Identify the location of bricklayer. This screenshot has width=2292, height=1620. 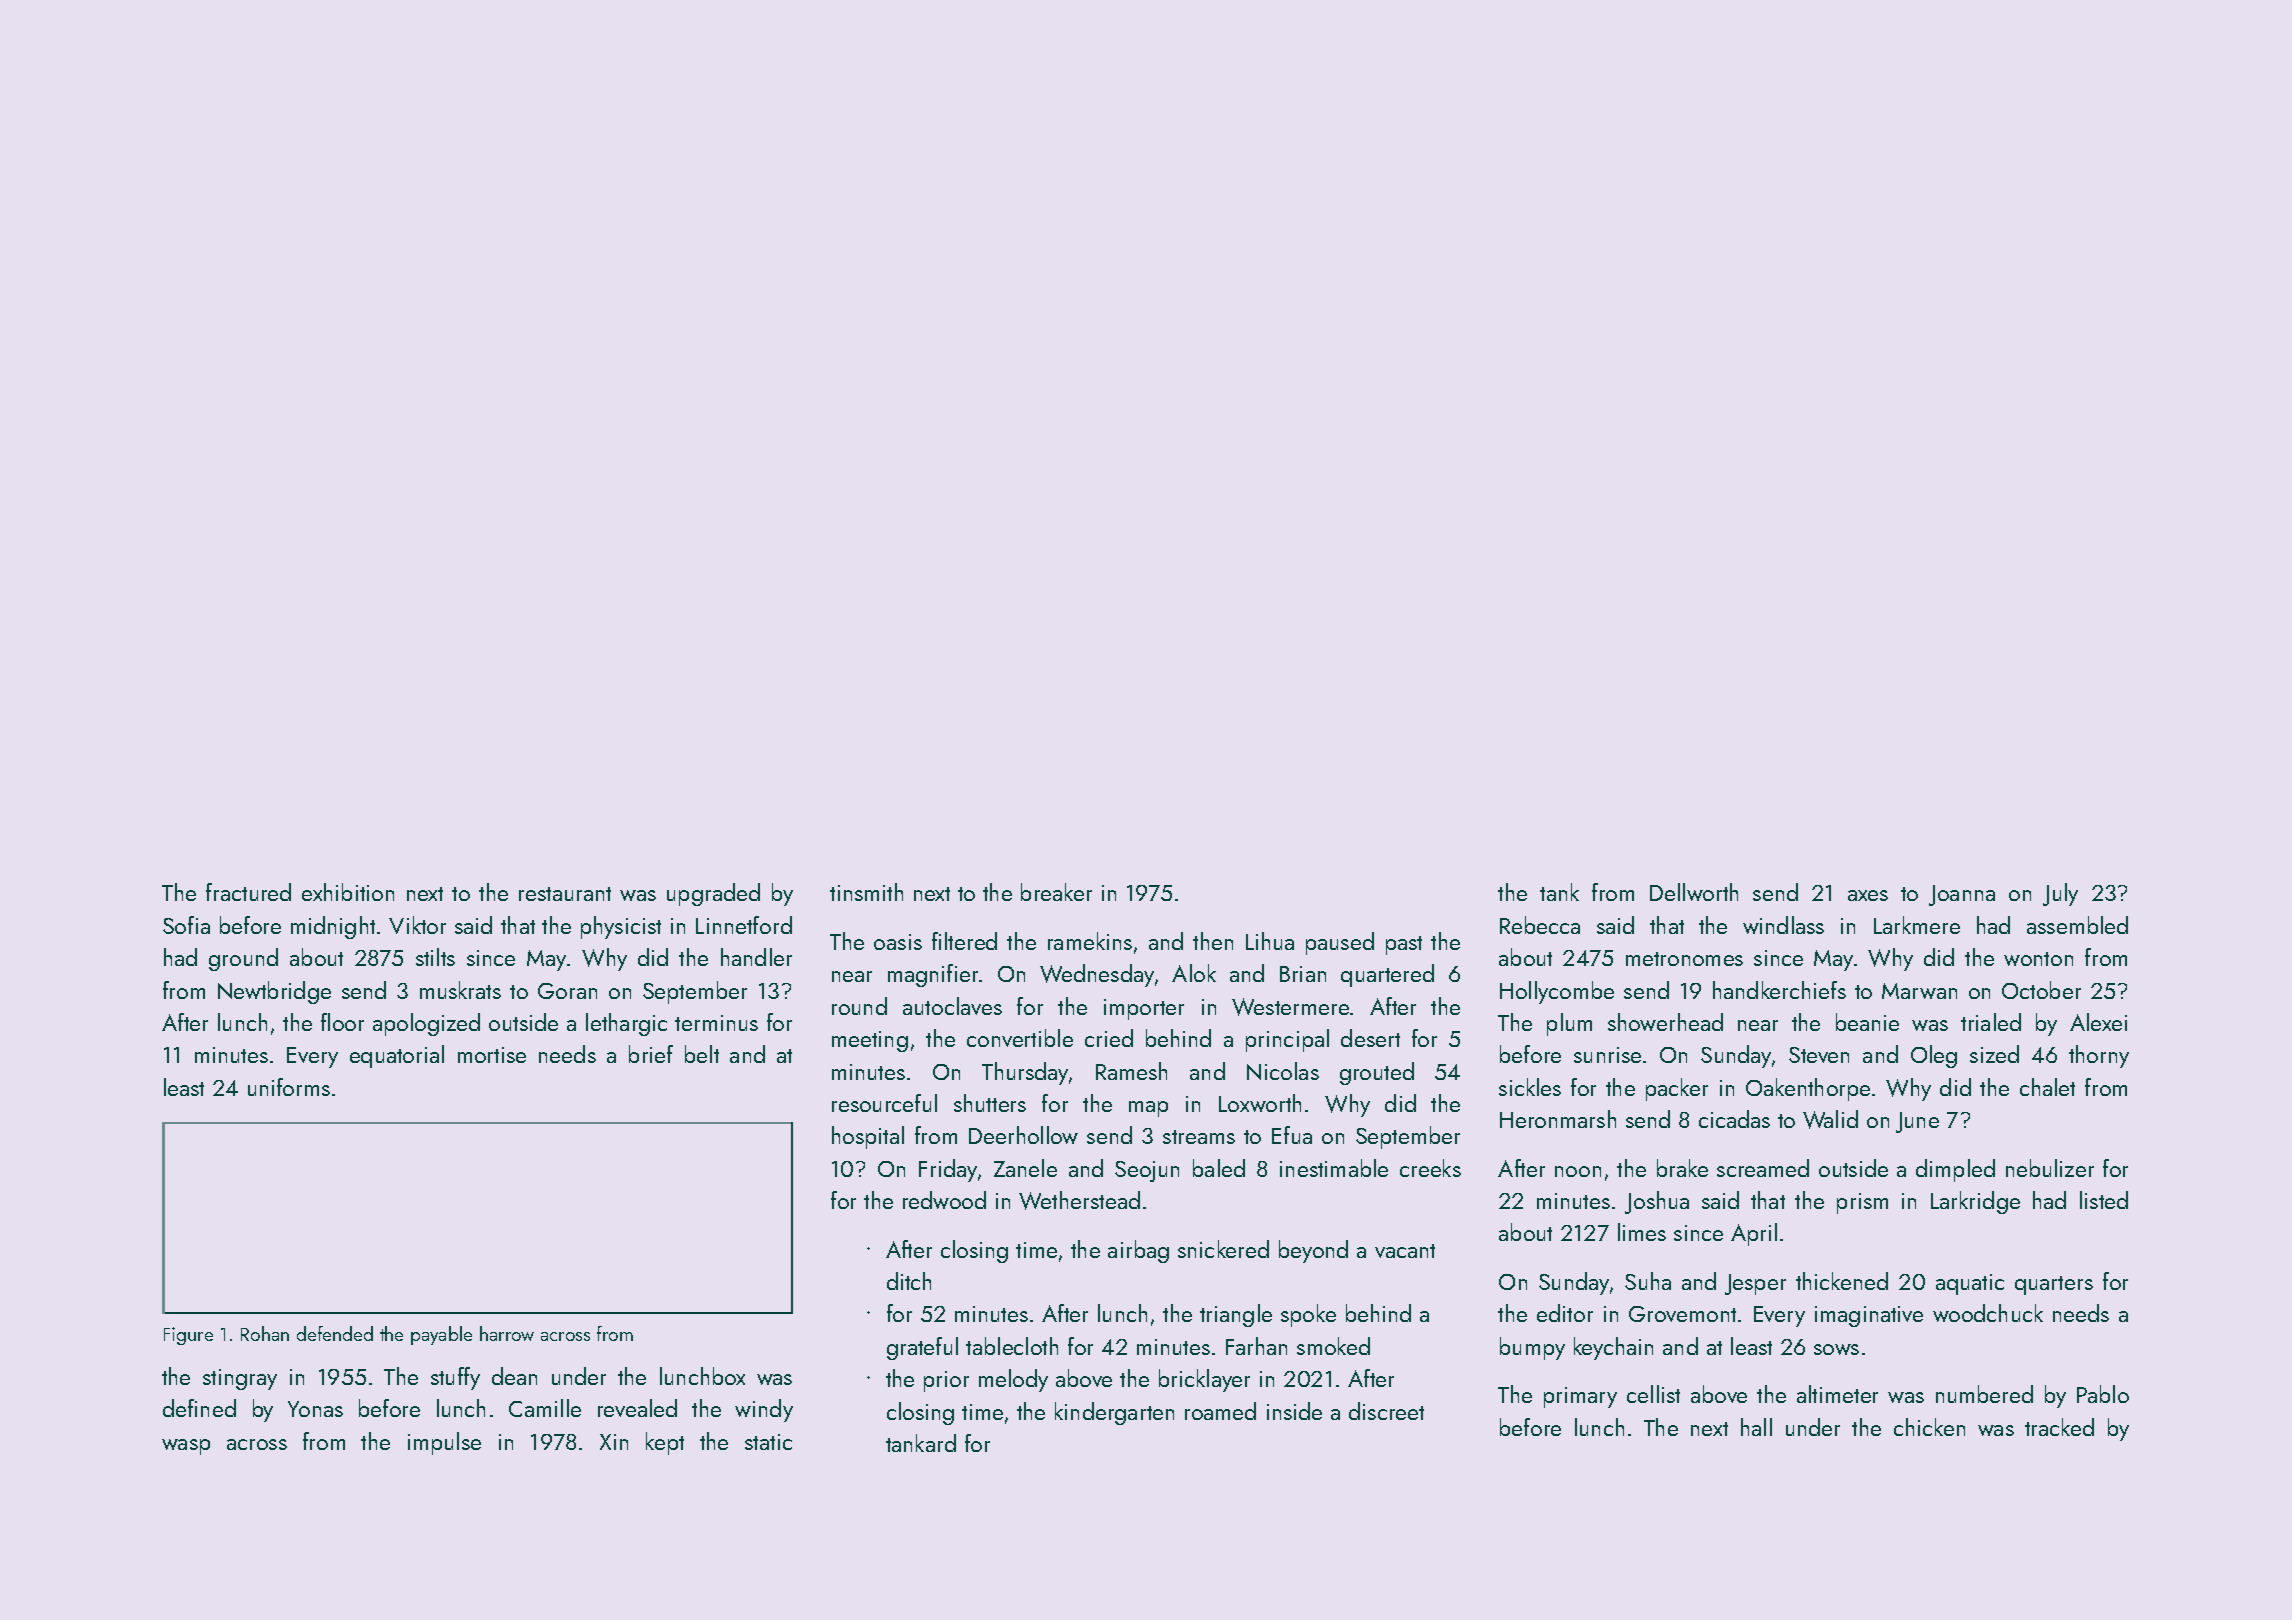
(1204, 1380).
